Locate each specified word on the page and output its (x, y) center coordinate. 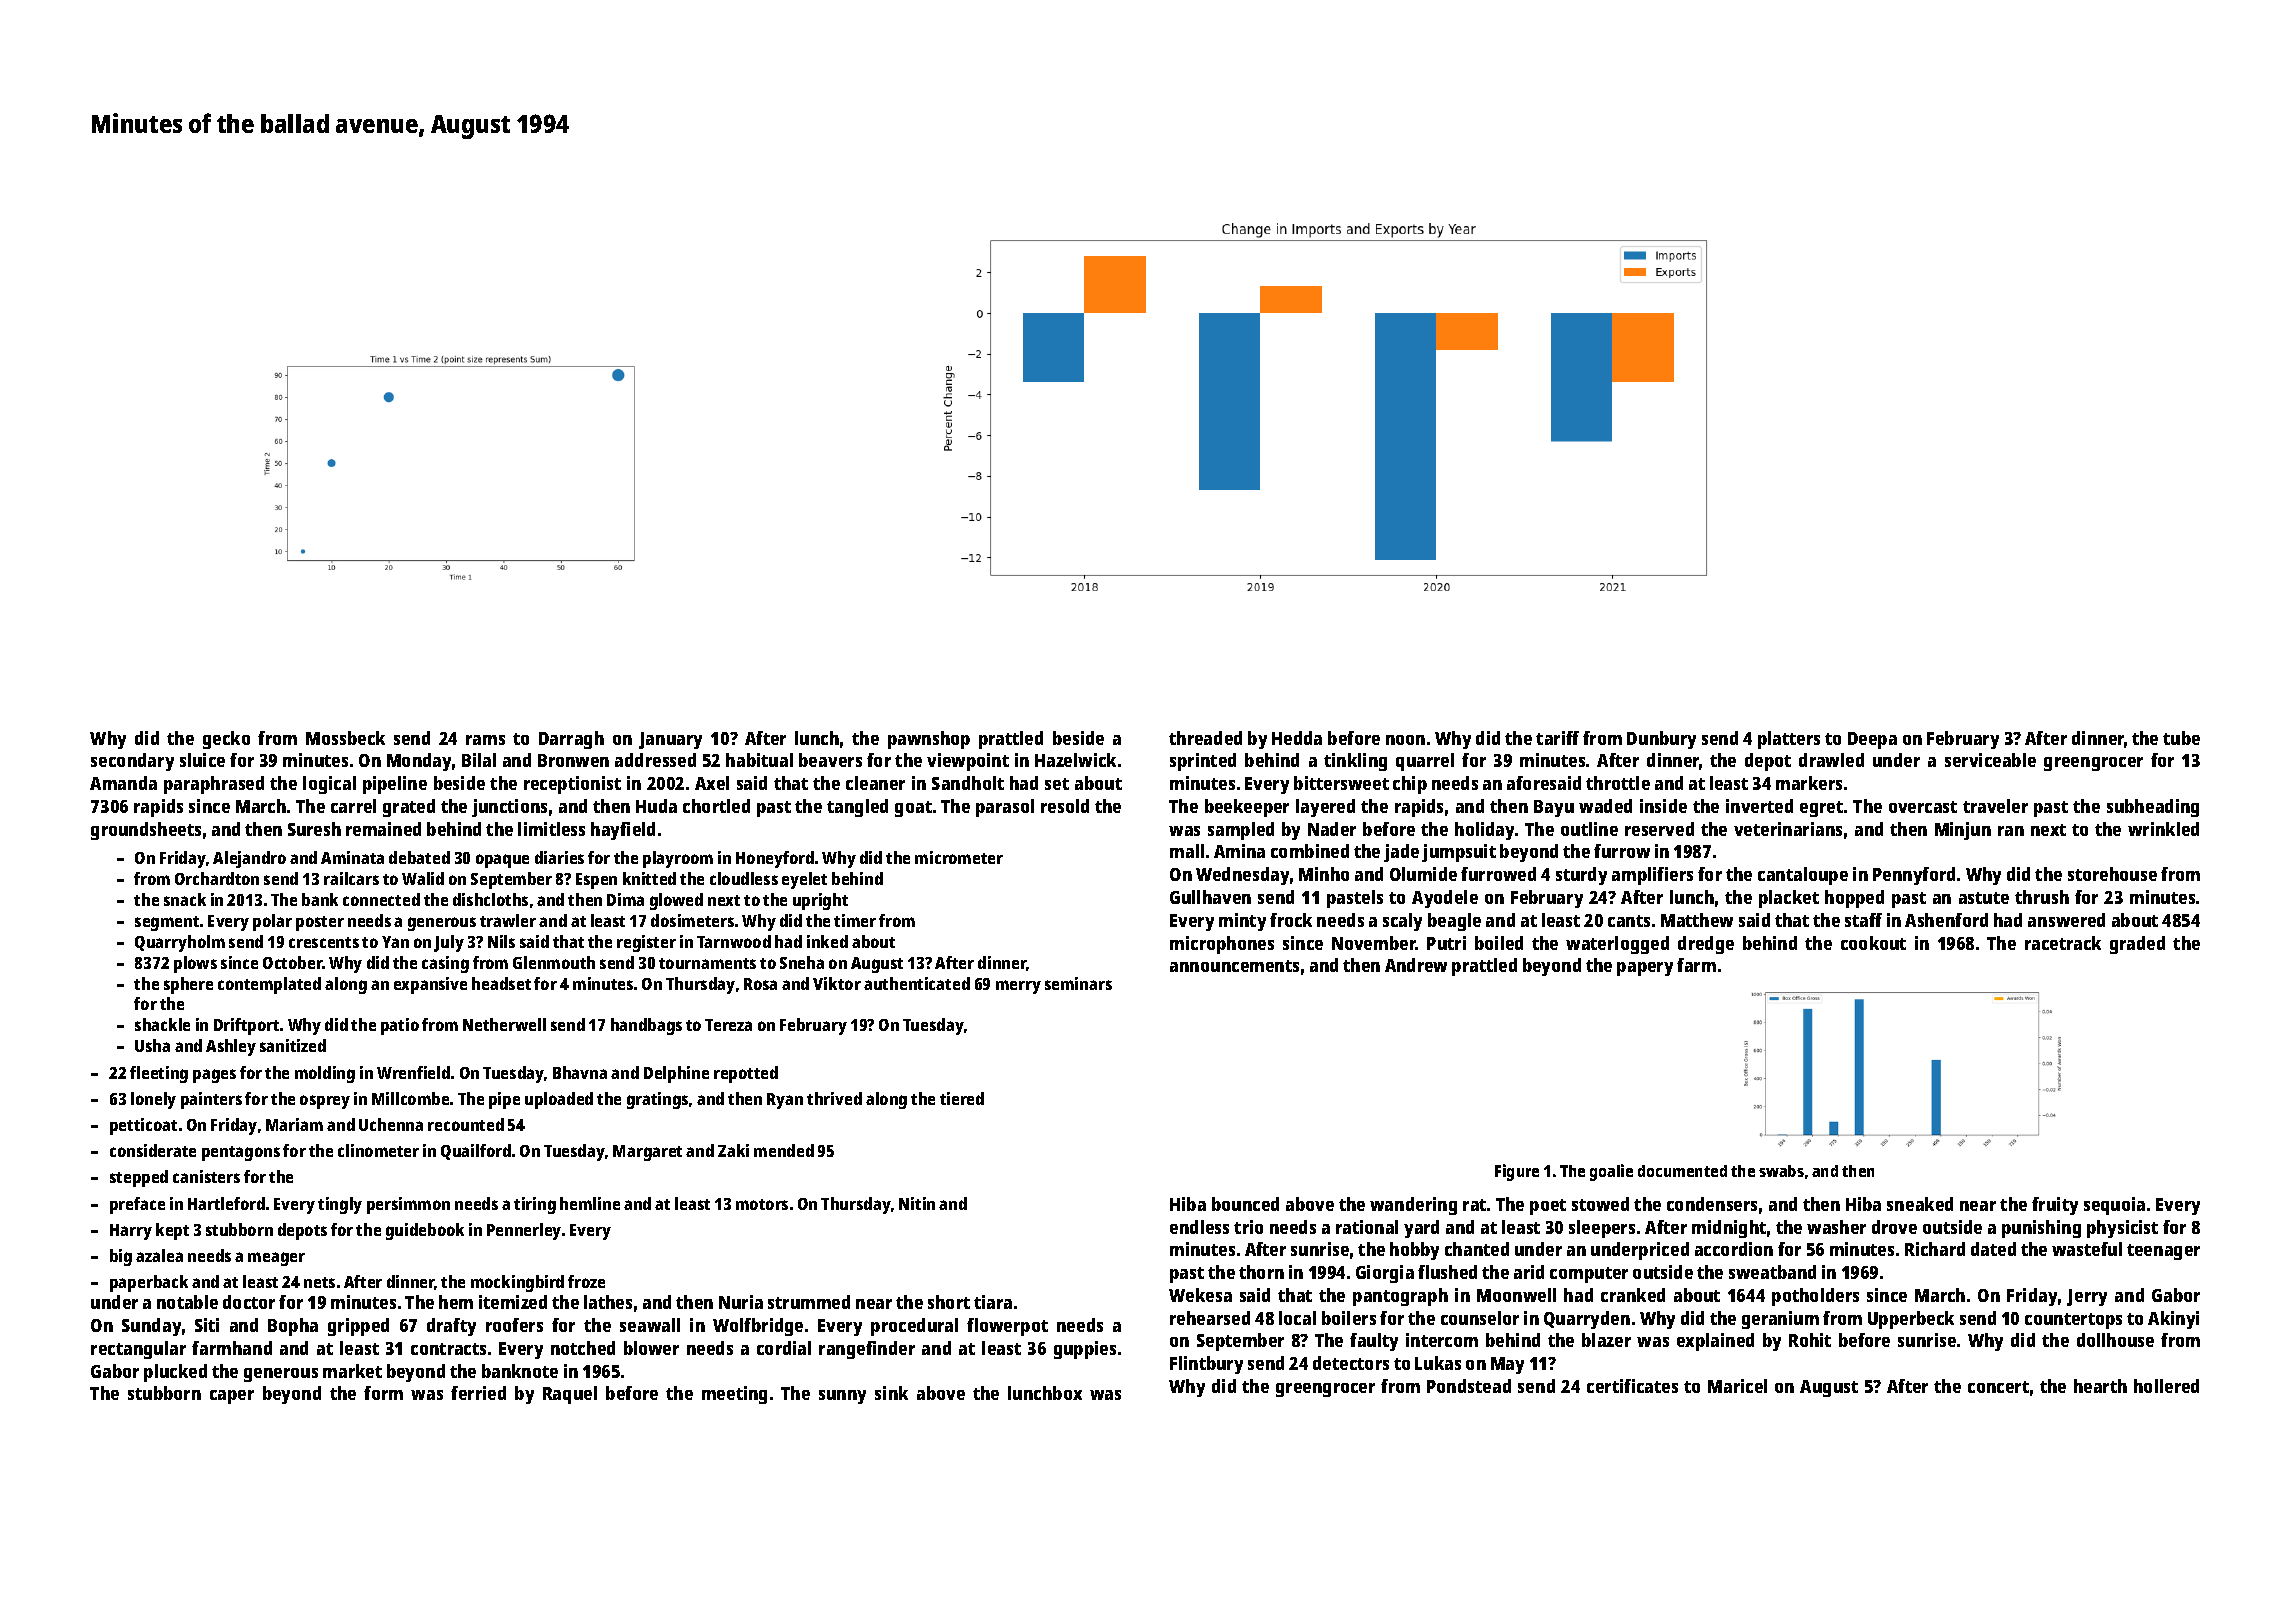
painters (211, 1100)
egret (1821, 809)
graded (2137, 945)
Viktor (837, 983)
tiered (962, 1098)
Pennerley (524, 1231)
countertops (2073, 1321)
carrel (353, 806)
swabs (1781, 1171)
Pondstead (1469, 1386)
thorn (1261, 1272)
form (383, 1393)
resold (1065, 806)
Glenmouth (554, 962)
